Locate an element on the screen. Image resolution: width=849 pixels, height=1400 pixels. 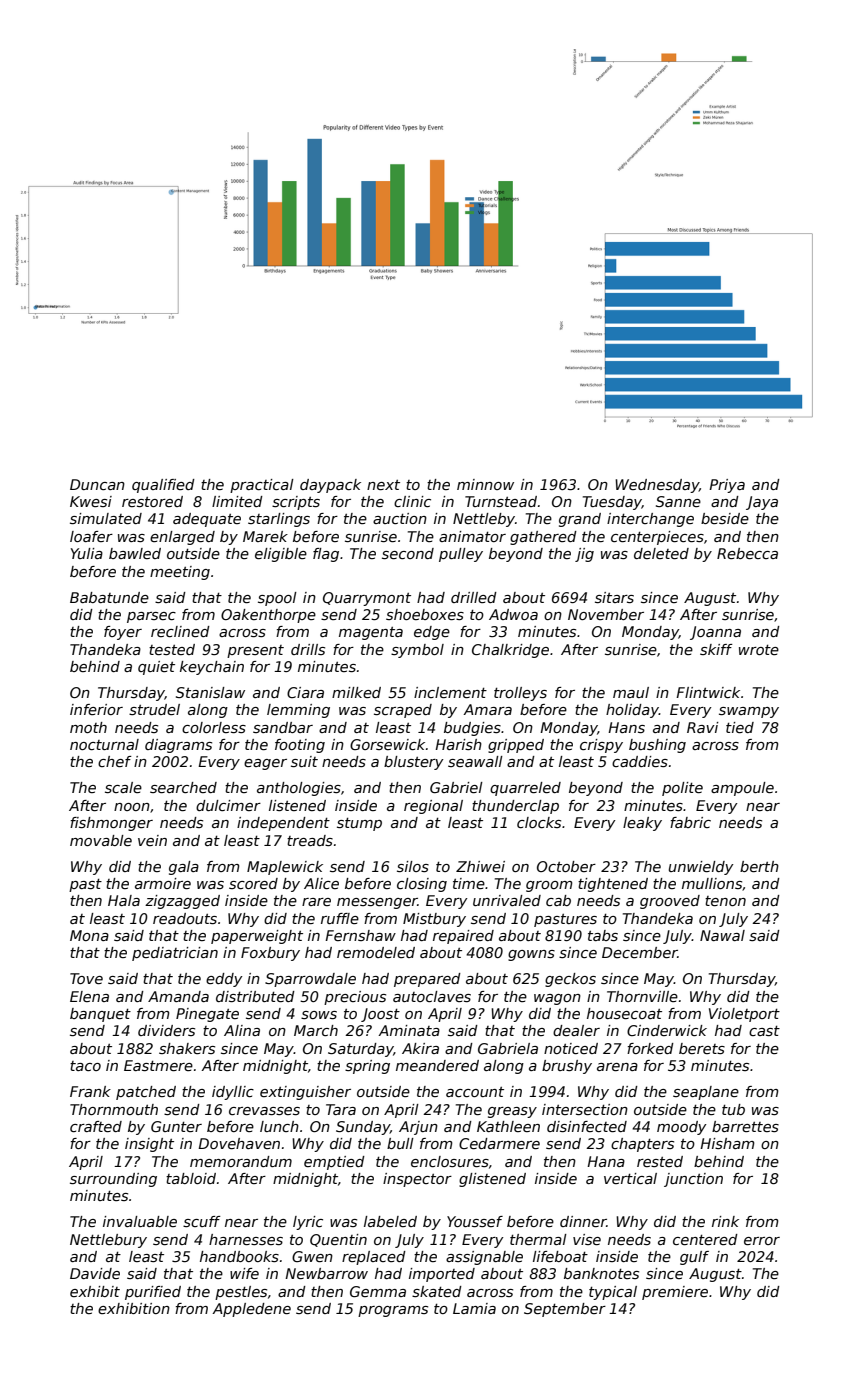
Mona is located at coordinates (89, 935).
